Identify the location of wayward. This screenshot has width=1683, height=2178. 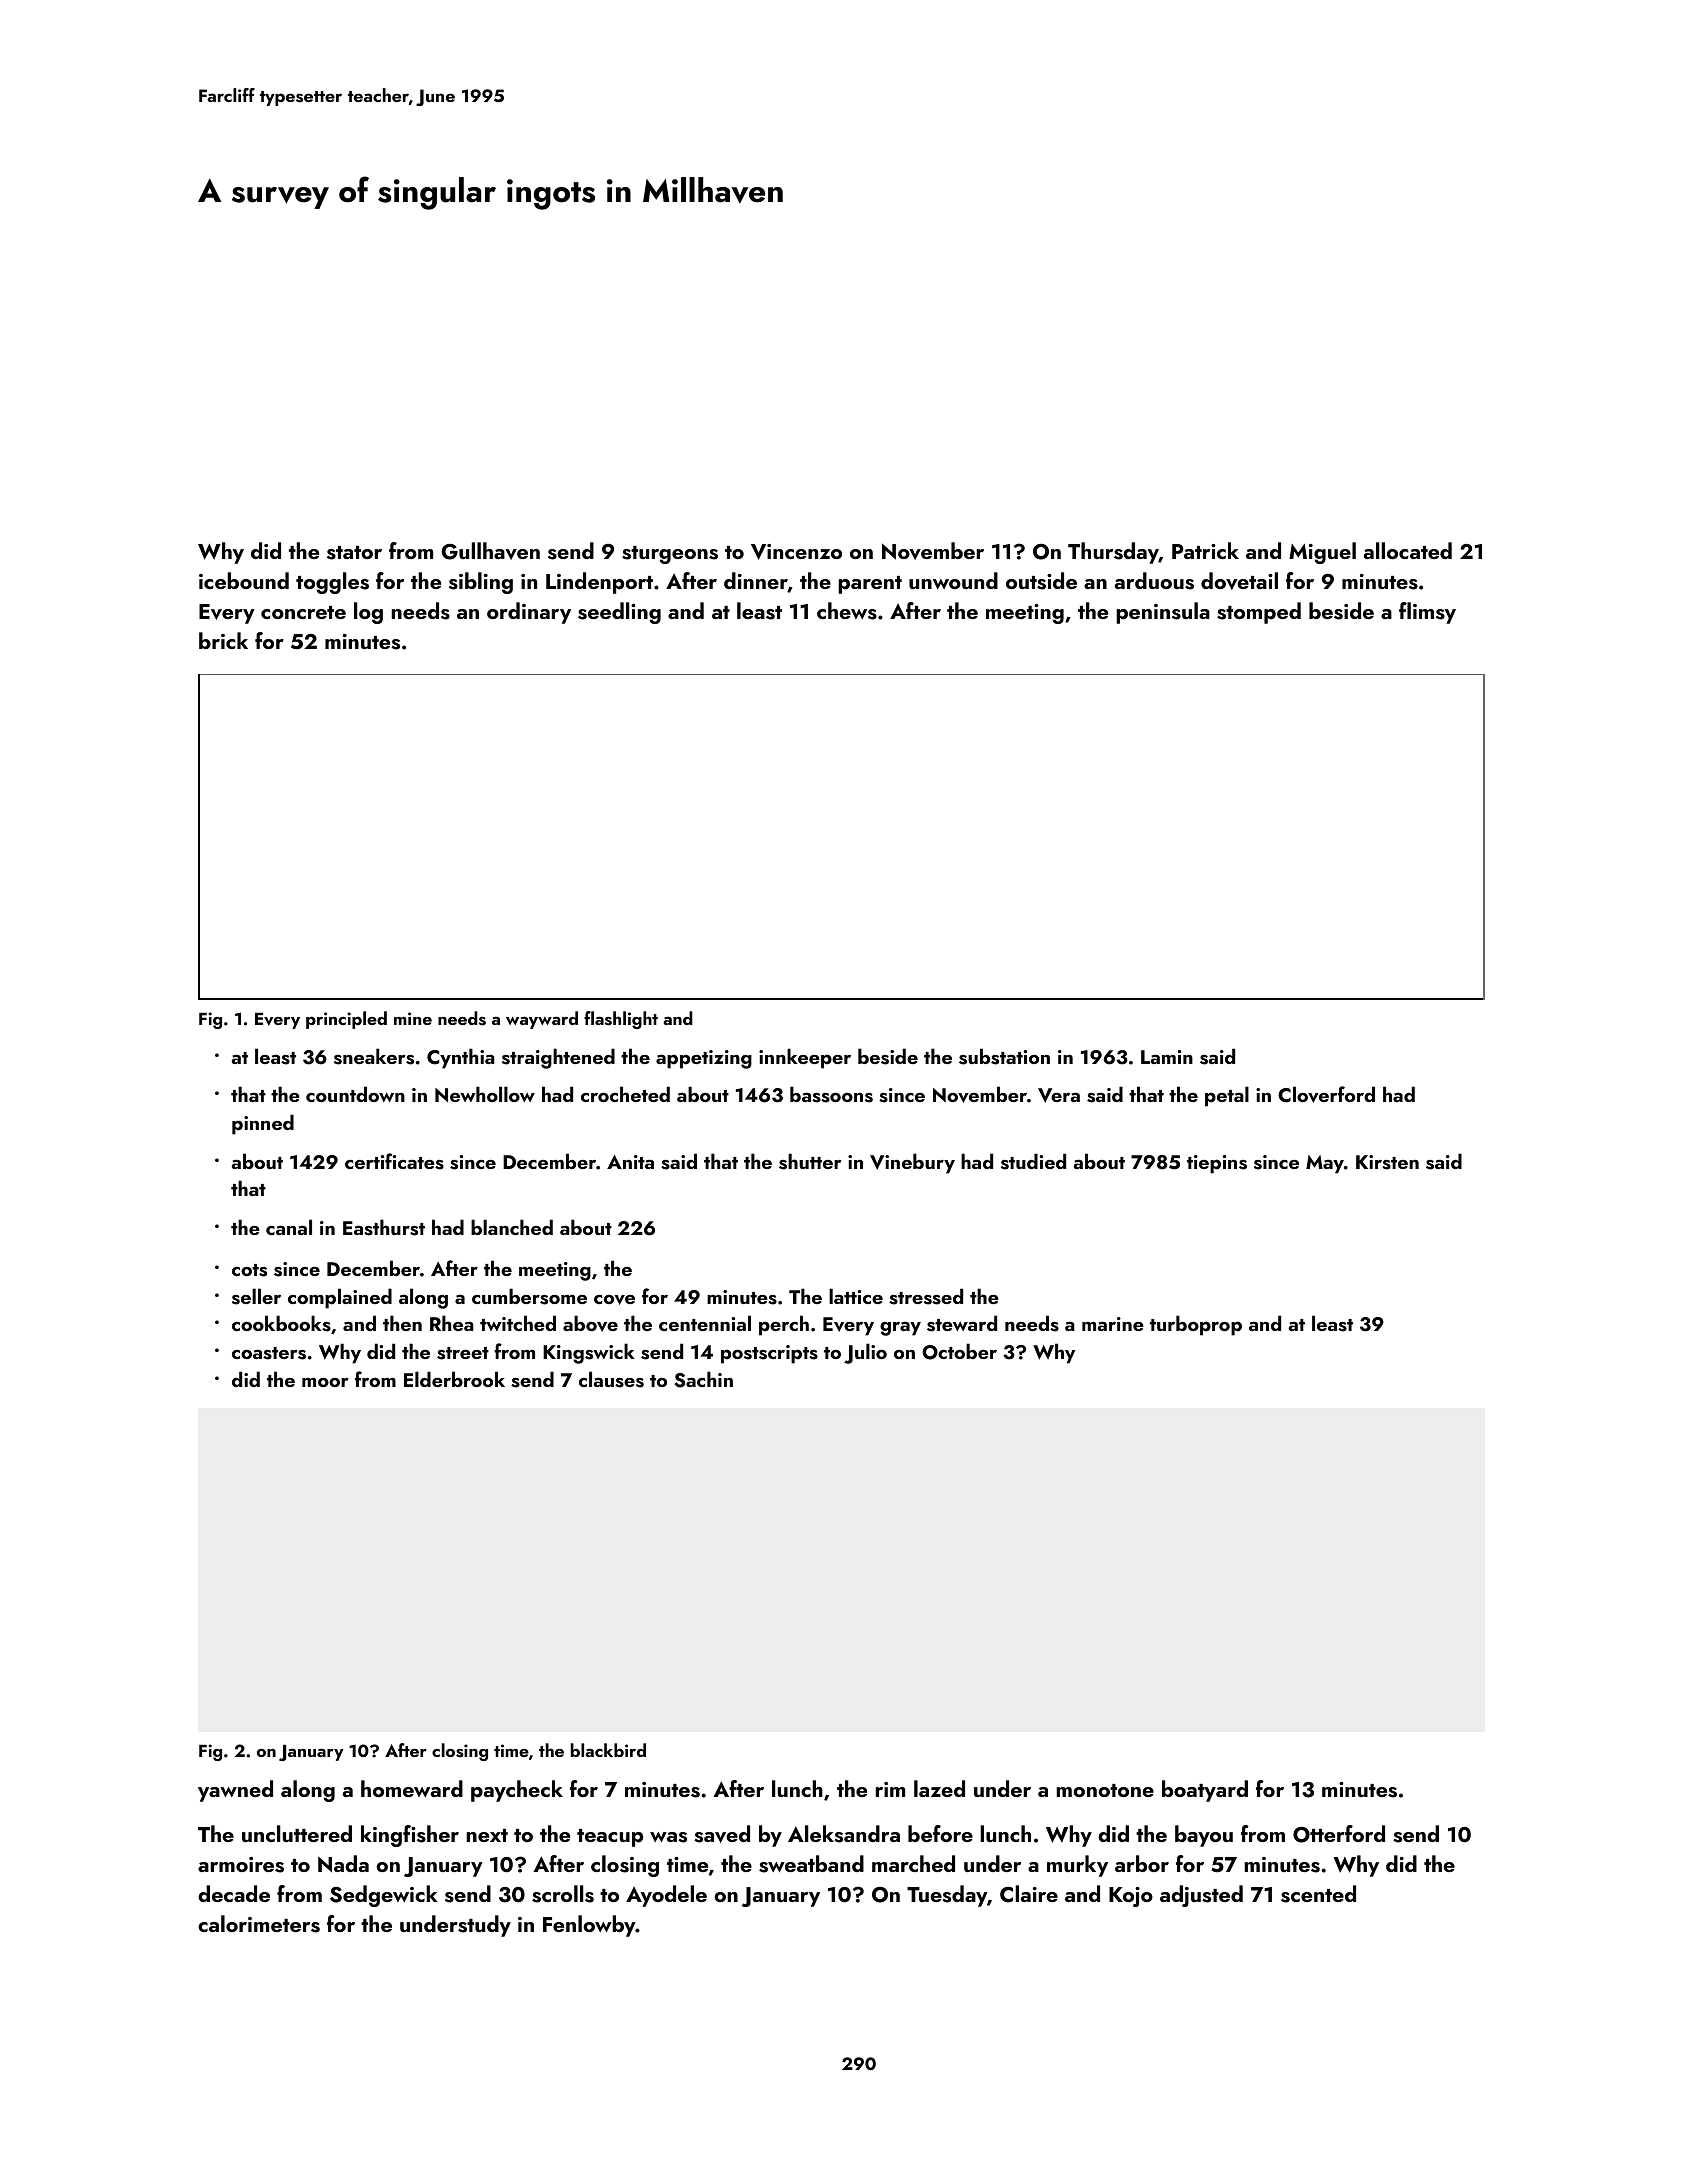
(542, 1020).
